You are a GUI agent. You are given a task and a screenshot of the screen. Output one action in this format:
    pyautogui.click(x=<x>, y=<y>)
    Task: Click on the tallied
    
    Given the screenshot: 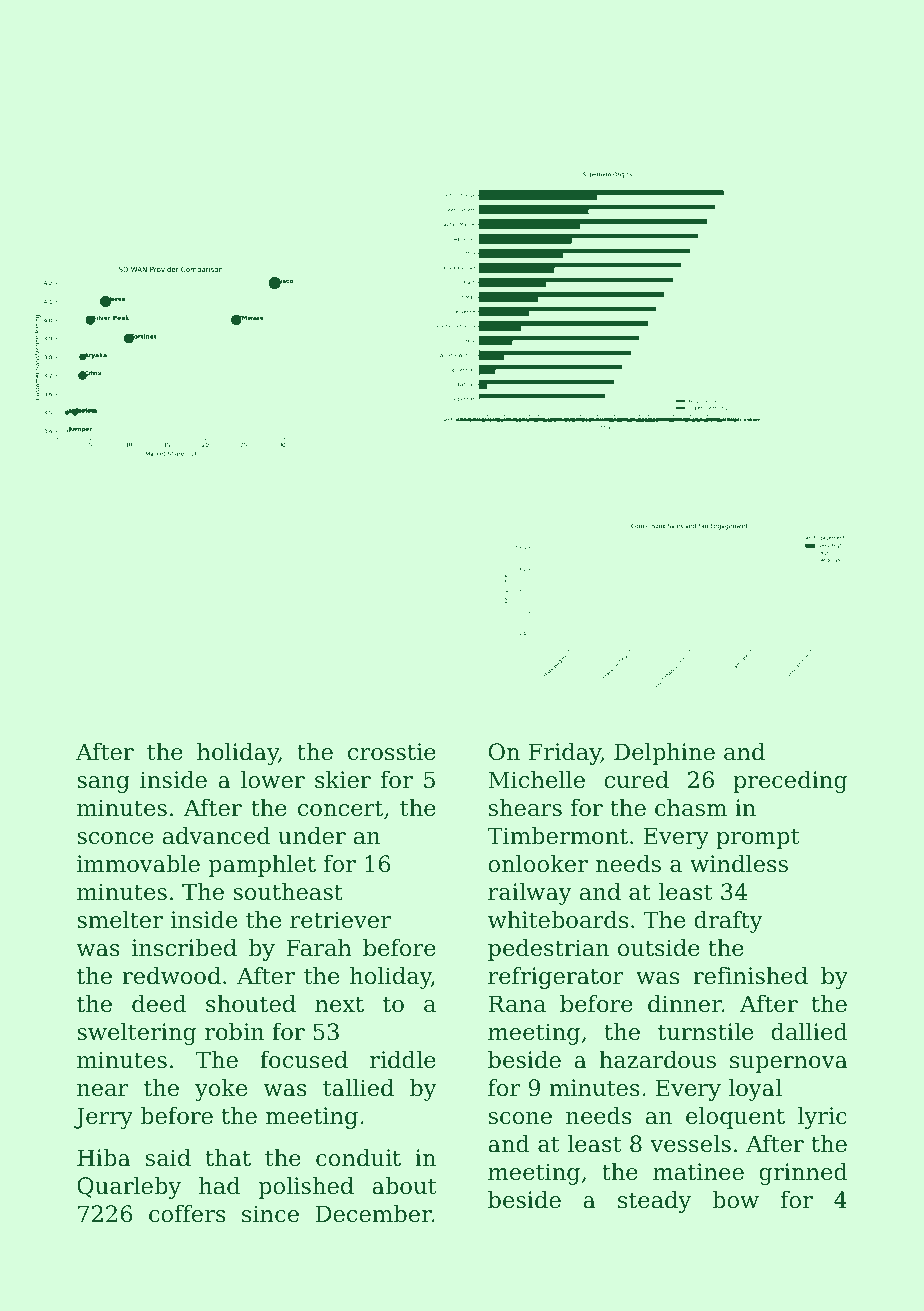 What is the action you would take?
    pyautogui.click(x=358, y=1088)
